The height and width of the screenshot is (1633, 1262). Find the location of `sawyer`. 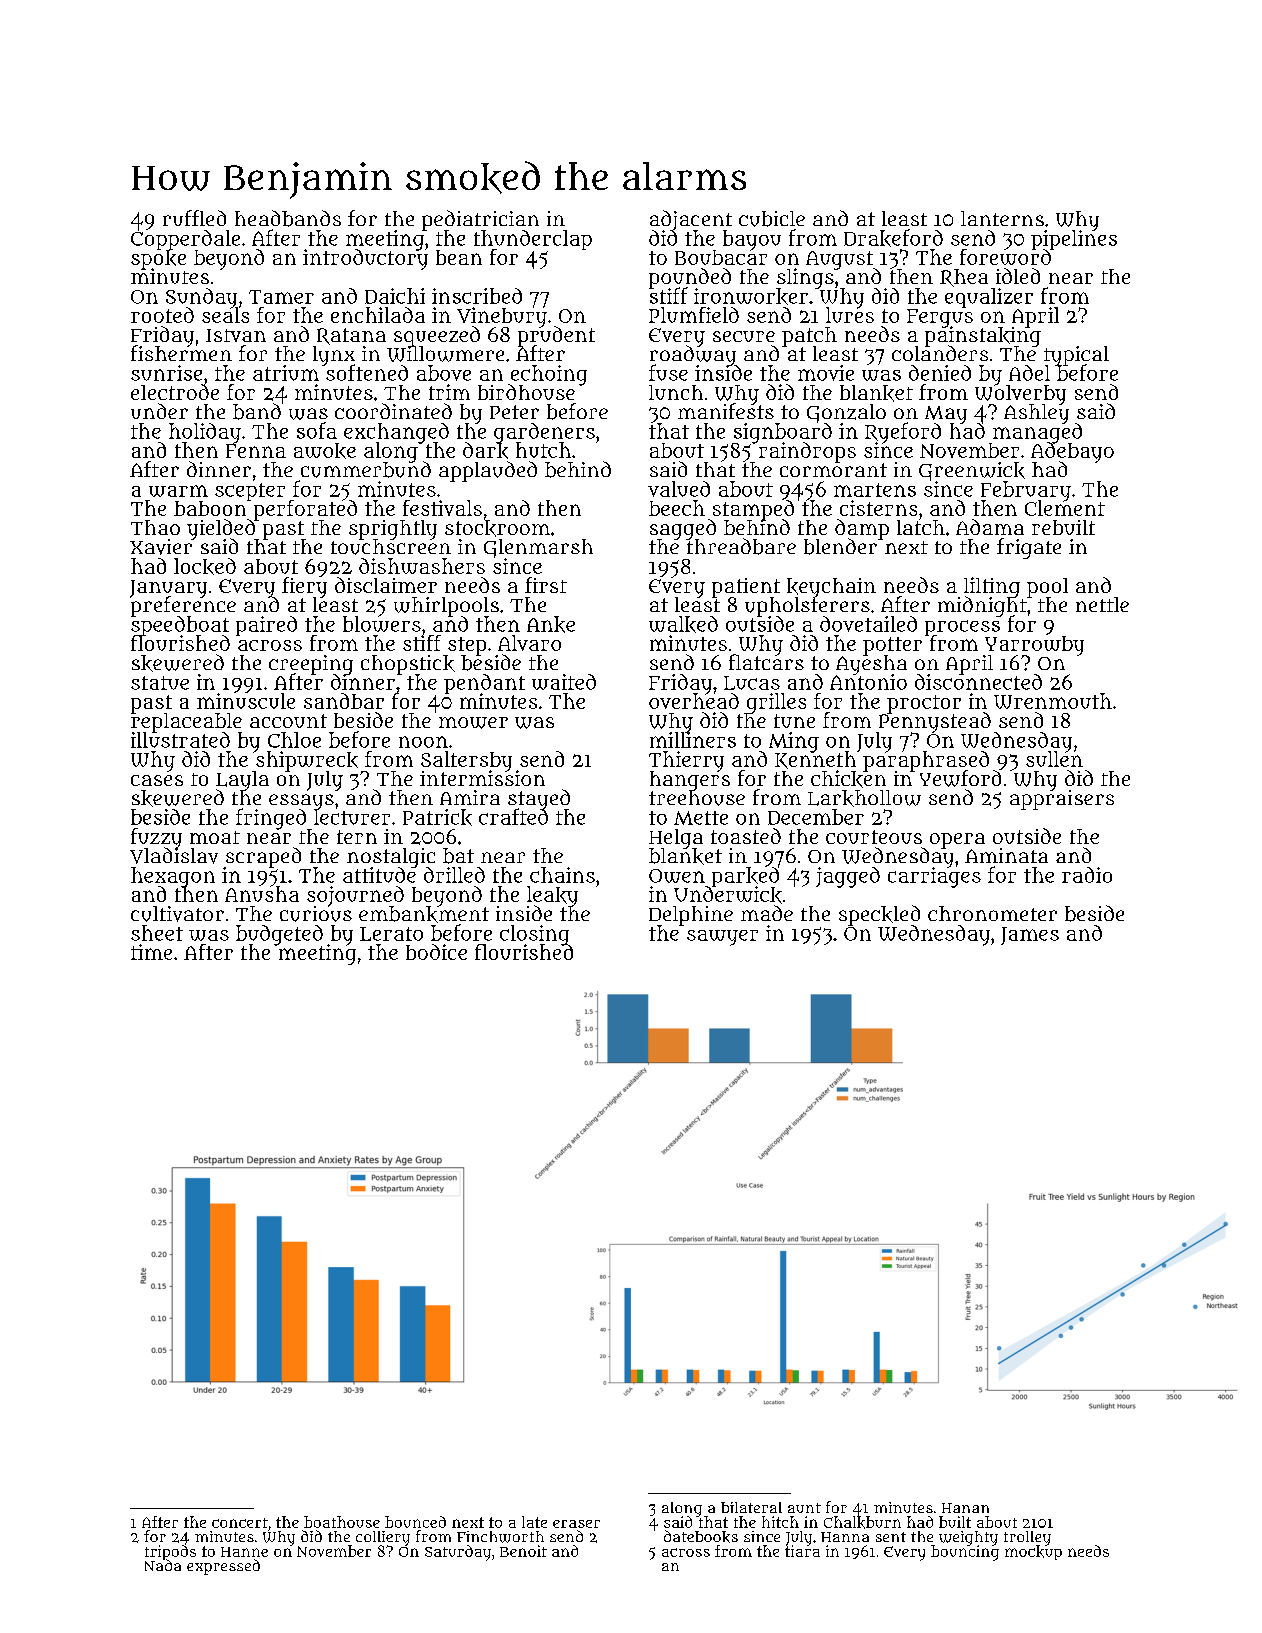

sawyer is located at coordinates (722, 938).
